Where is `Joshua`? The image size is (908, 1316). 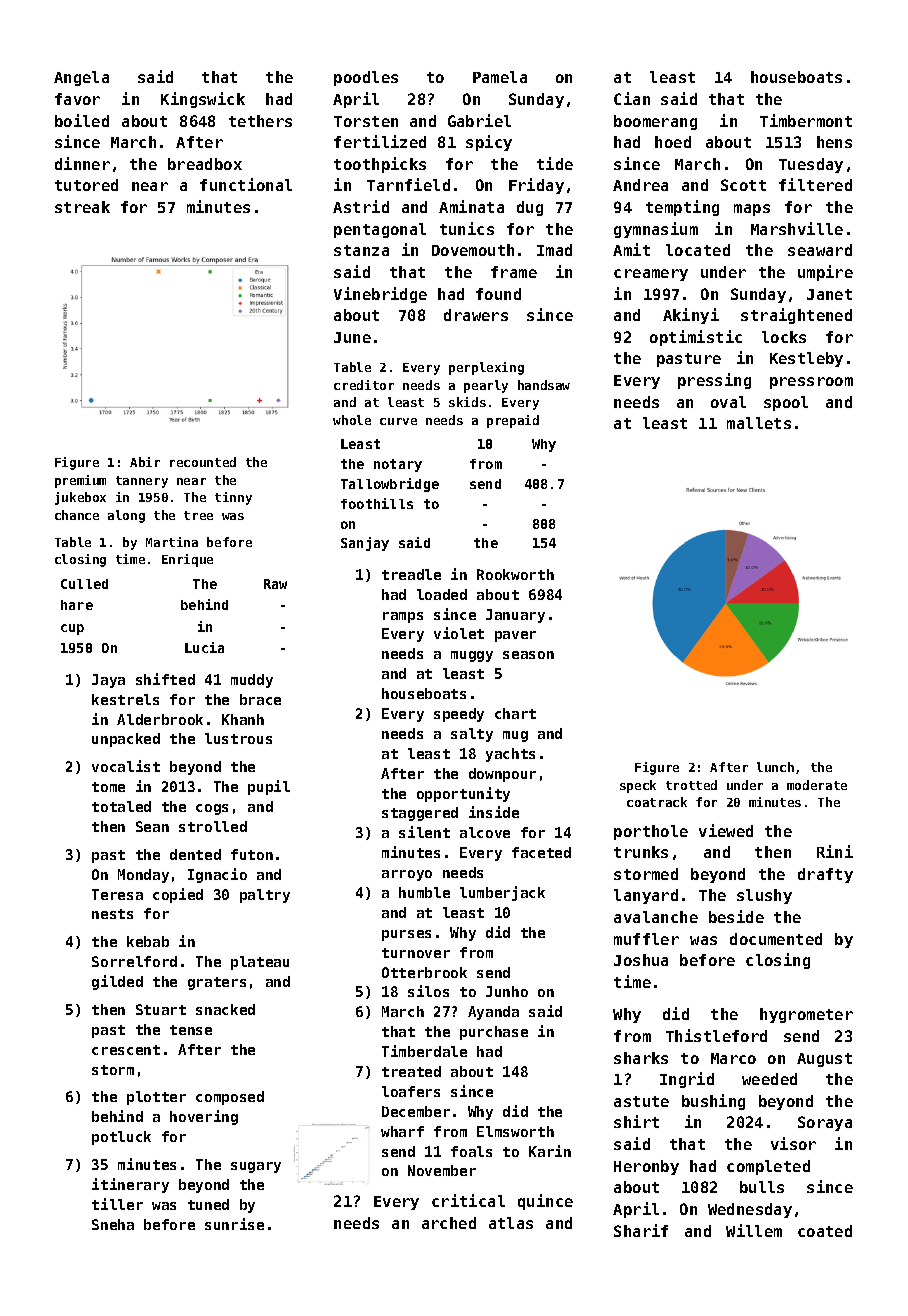
Joshua is located at coordinates (641, 960).
